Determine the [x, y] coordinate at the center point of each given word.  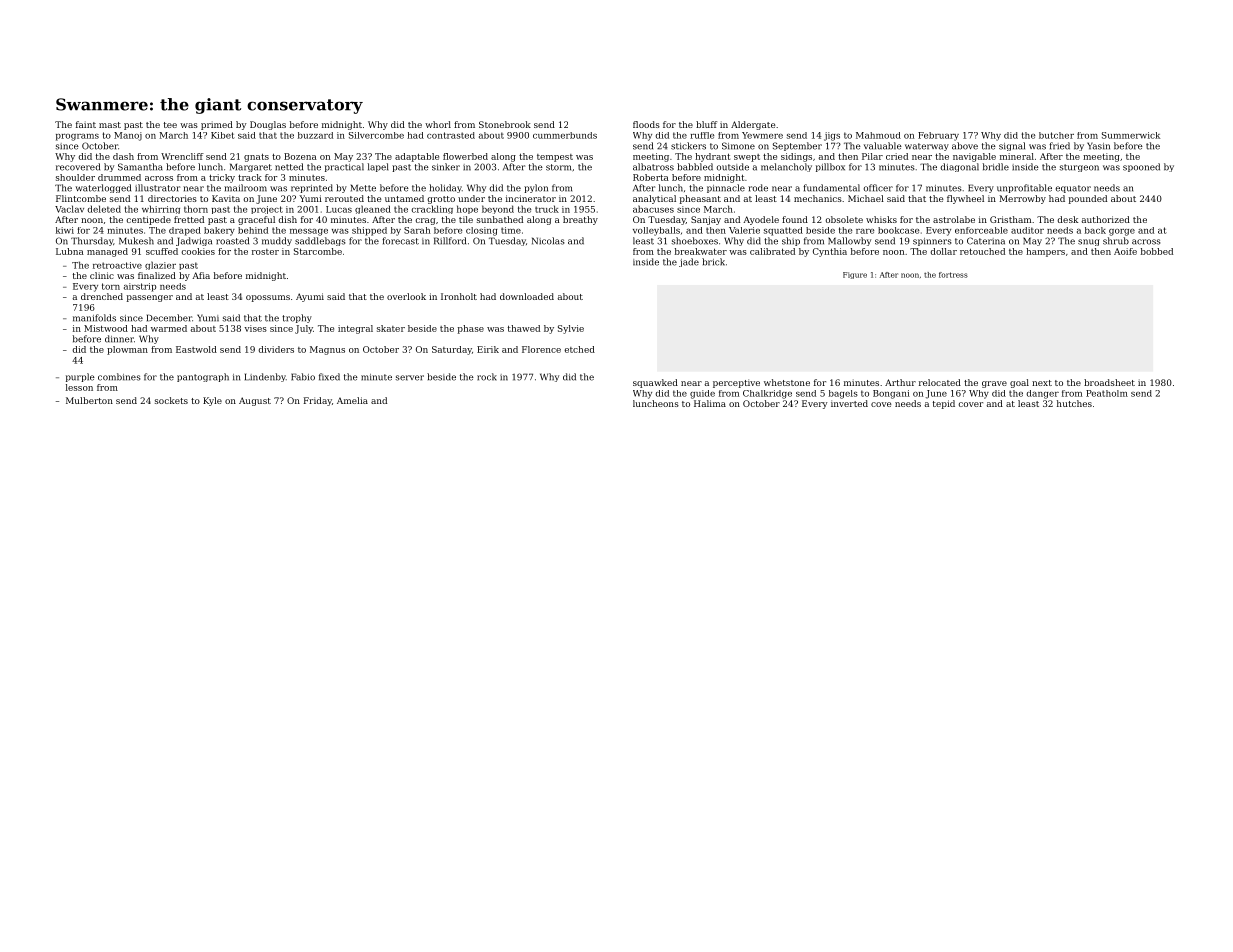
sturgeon [1079, 168]
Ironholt [459, 296]
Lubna [70, 251]
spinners [932, 242]
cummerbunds [565, 135]
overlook [406, 296]
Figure [855, 275]
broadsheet [1109, 382]
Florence [541, 349]
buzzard [315, 135]
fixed [329, 377]
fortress [953, 275]
